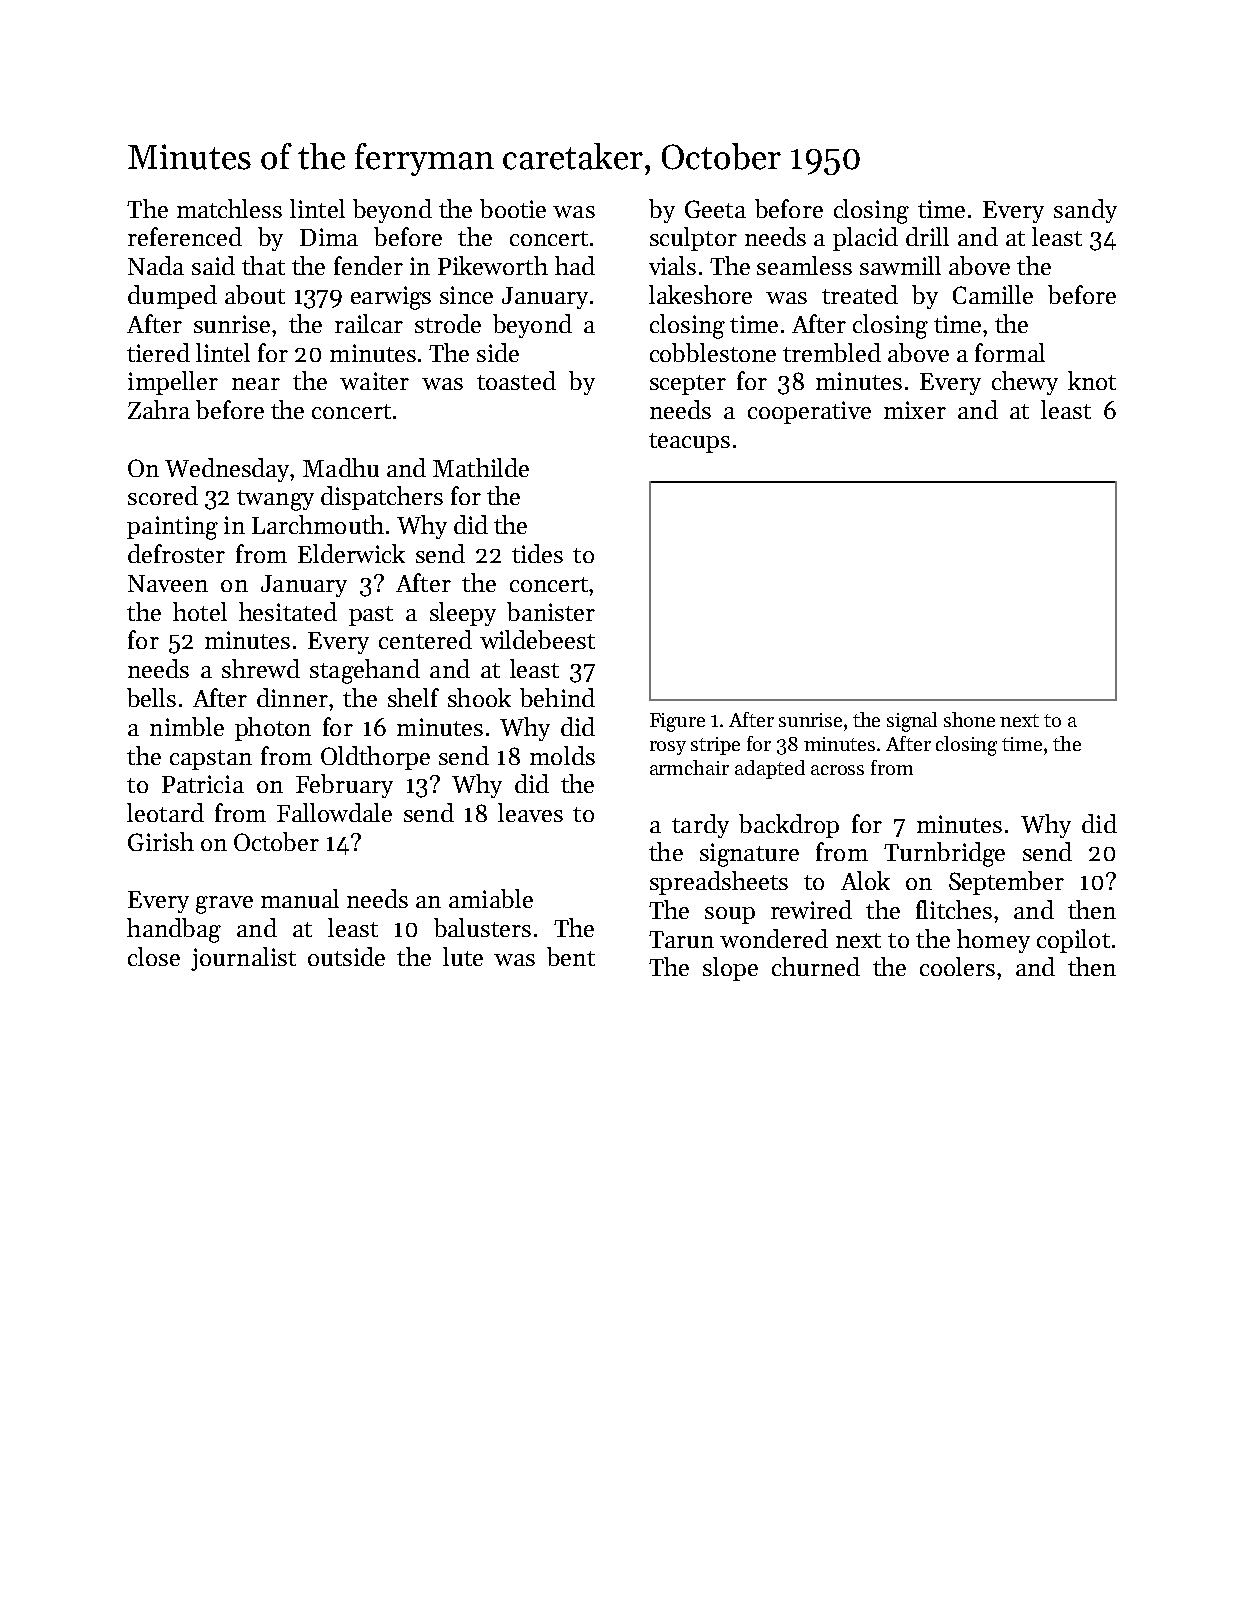 This screenshot has height=1610, width=1244. What do you see at coordinates (229, 208) in the screenshot?
I see `matchless` at bounding box center [229, 208].
